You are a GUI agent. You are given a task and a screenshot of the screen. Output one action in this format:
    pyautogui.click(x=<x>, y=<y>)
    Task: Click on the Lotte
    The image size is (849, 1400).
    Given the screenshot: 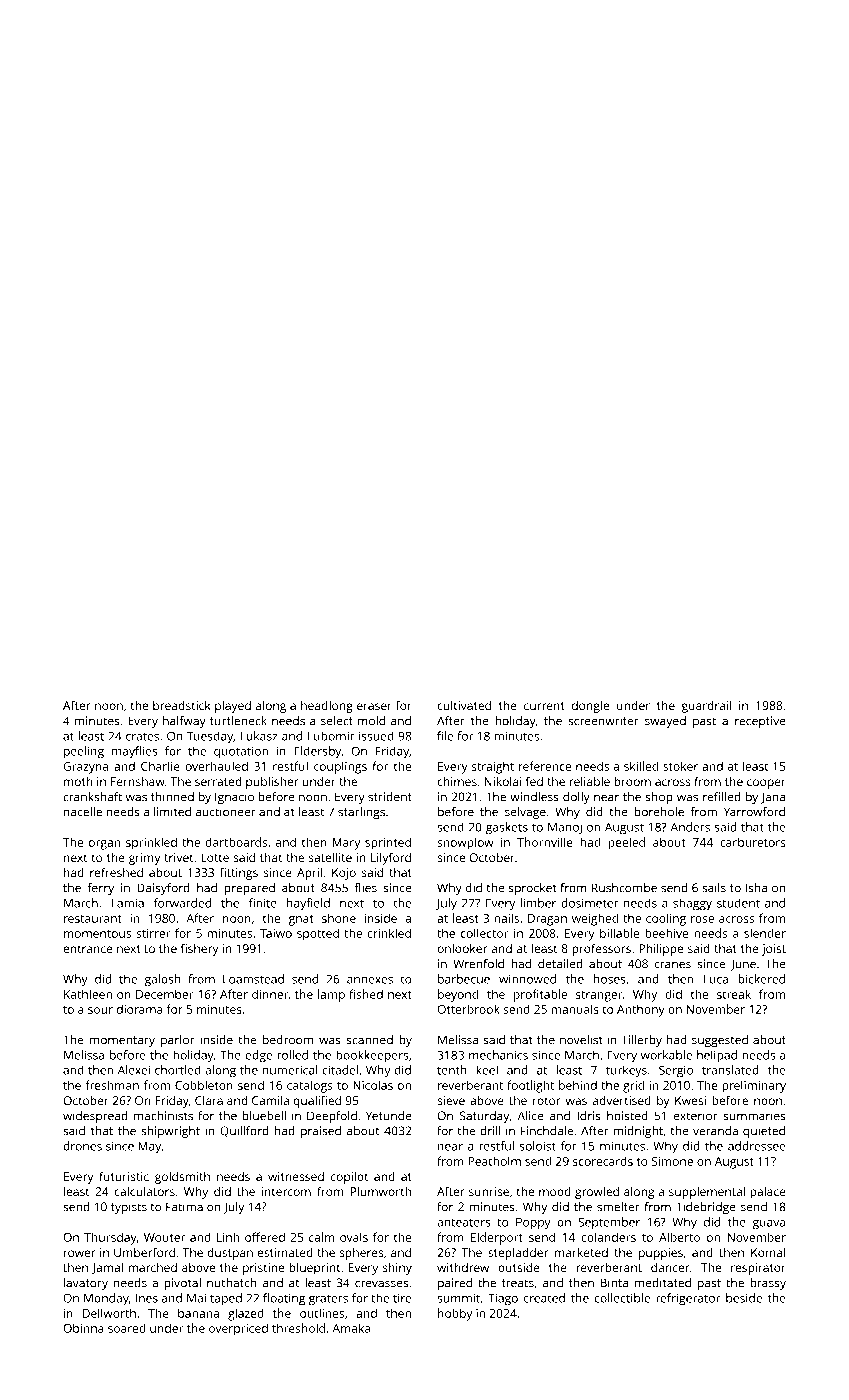 What is the action you would take?
    pyautogui.click(x=215, y=857)
